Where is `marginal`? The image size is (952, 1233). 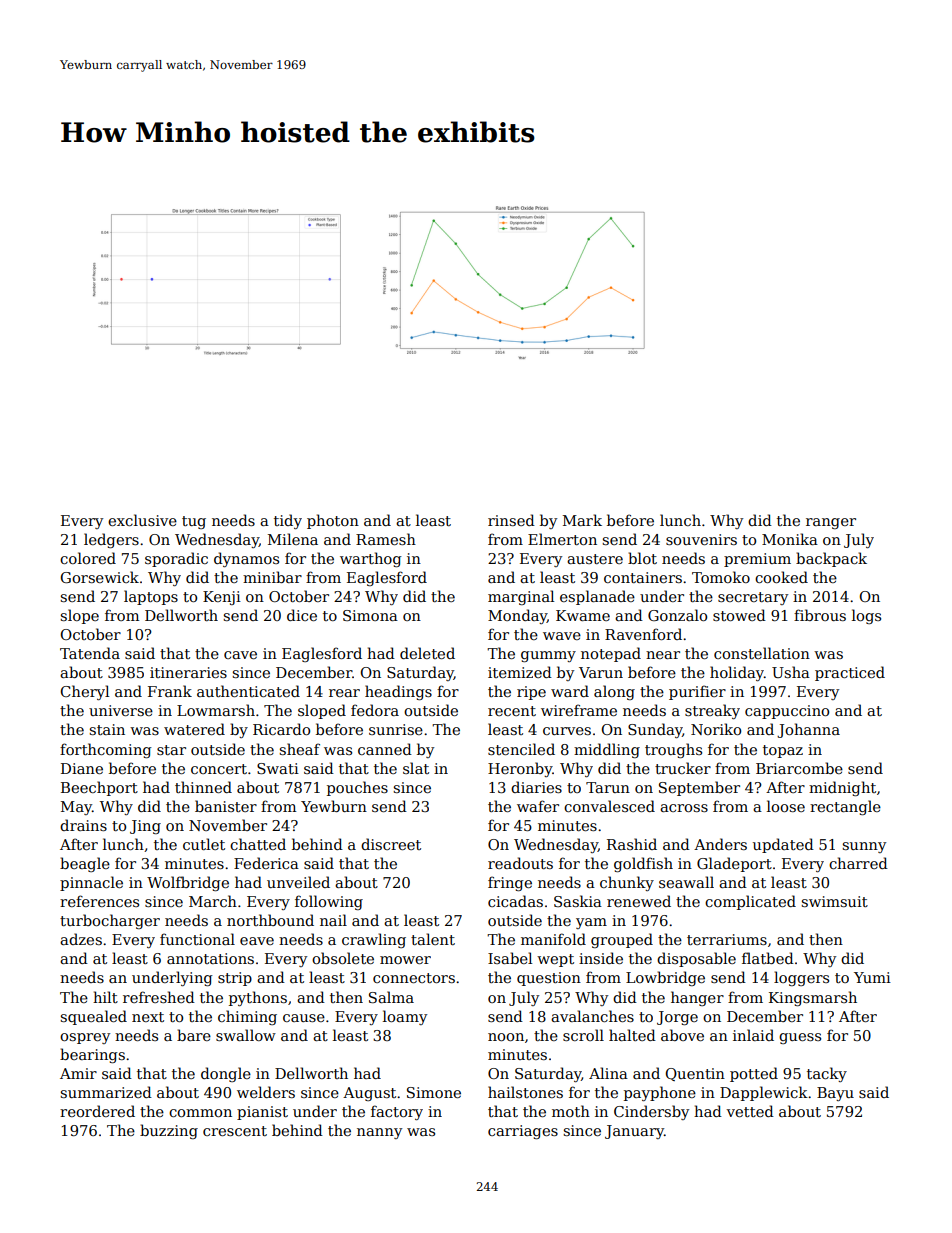 marginal is located at coordinates (521, 597).
